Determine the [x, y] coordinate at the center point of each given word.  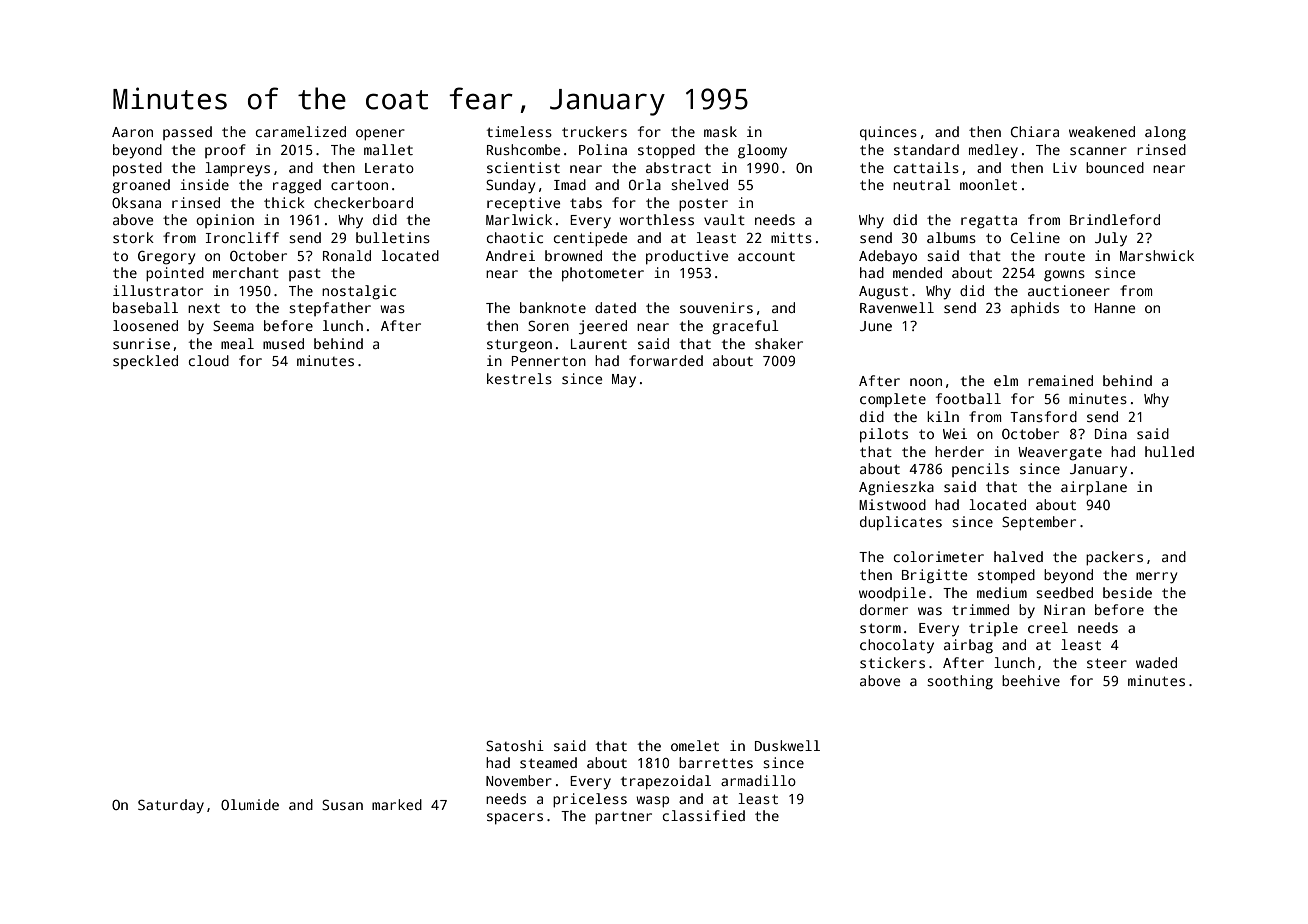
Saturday [171, 806]
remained [1060, 380]
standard [926, 149]
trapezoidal [666, 782]
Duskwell [787, 745]
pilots [884, 435]
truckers [594, 131]
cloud [209, 360]
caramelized [301, 131]
